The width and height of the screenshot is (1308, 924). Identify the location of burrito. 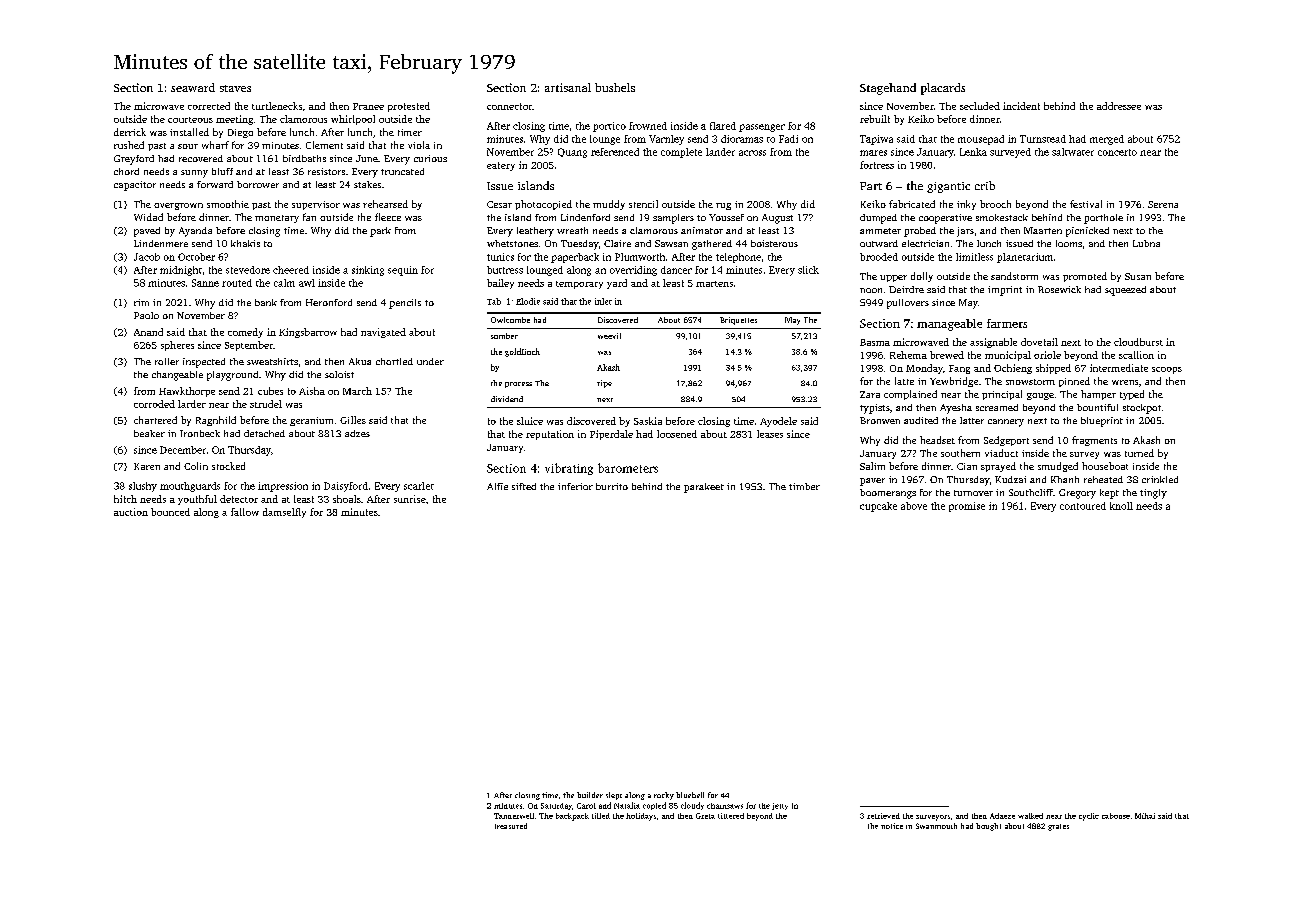
(612, 486).
